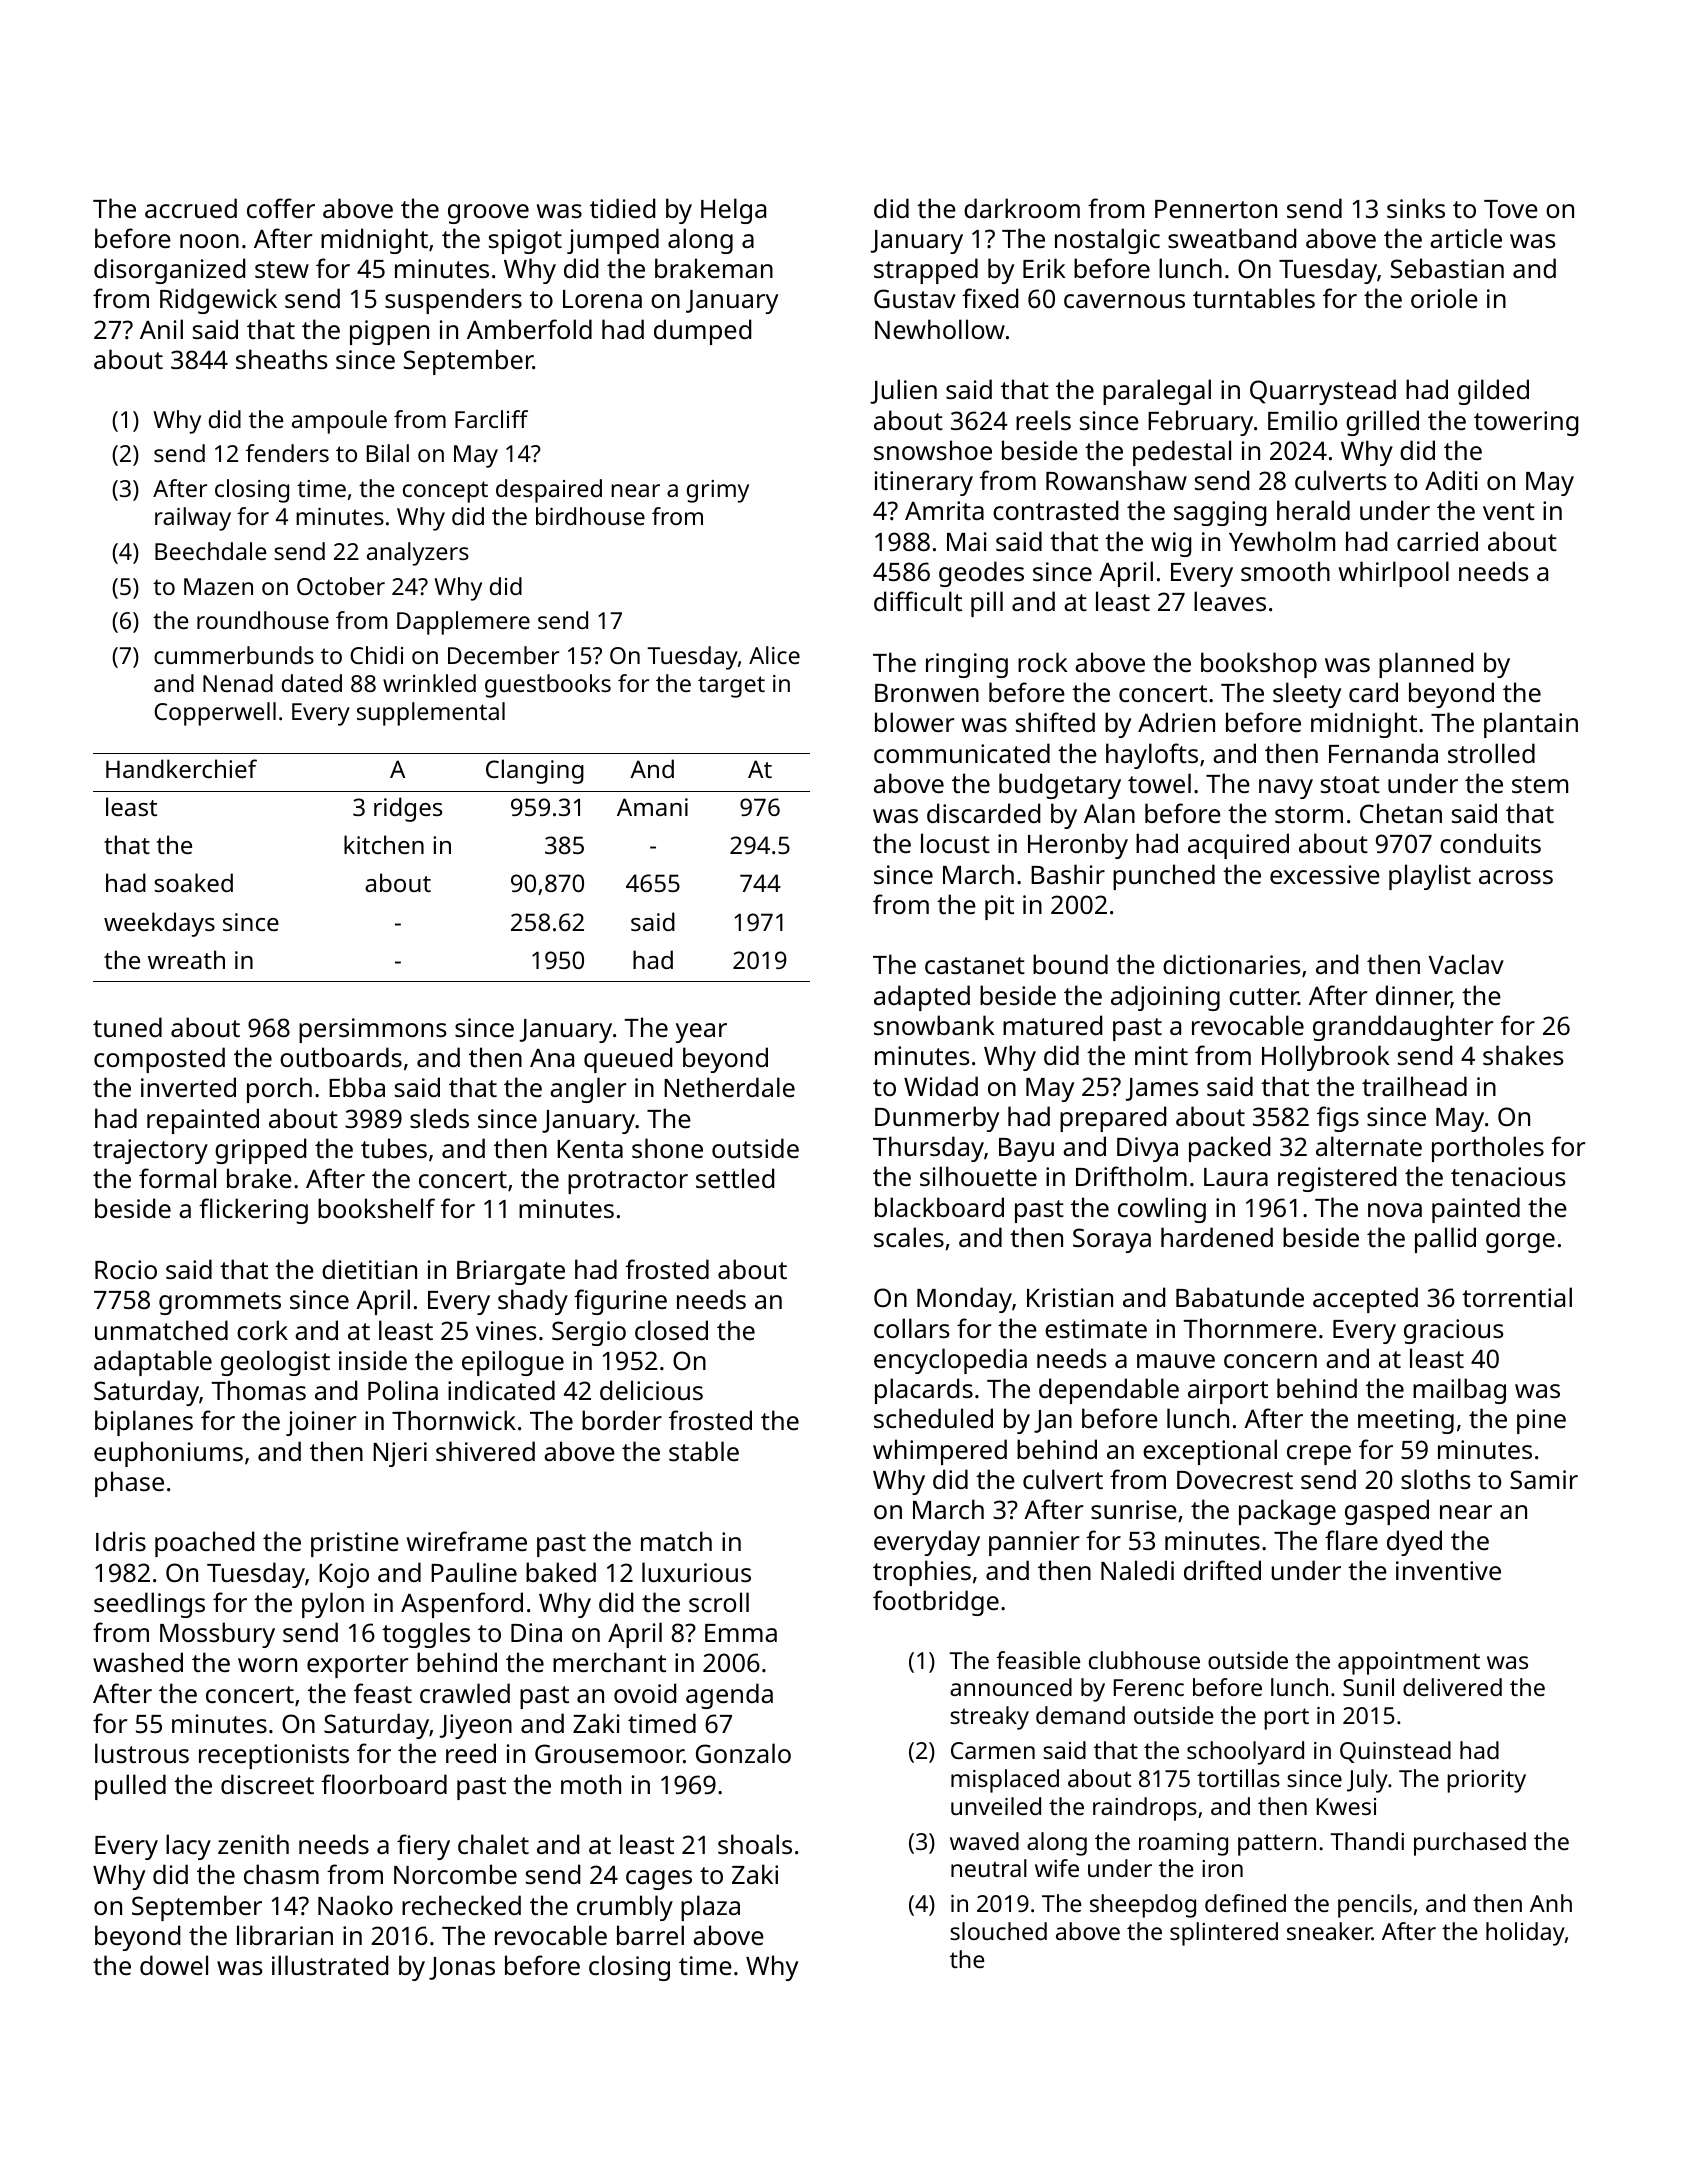 The image size is (1683, 2178). Describe the element at coordinates (372, 1030) in the screenshot. I see `persimmons` at that location.
